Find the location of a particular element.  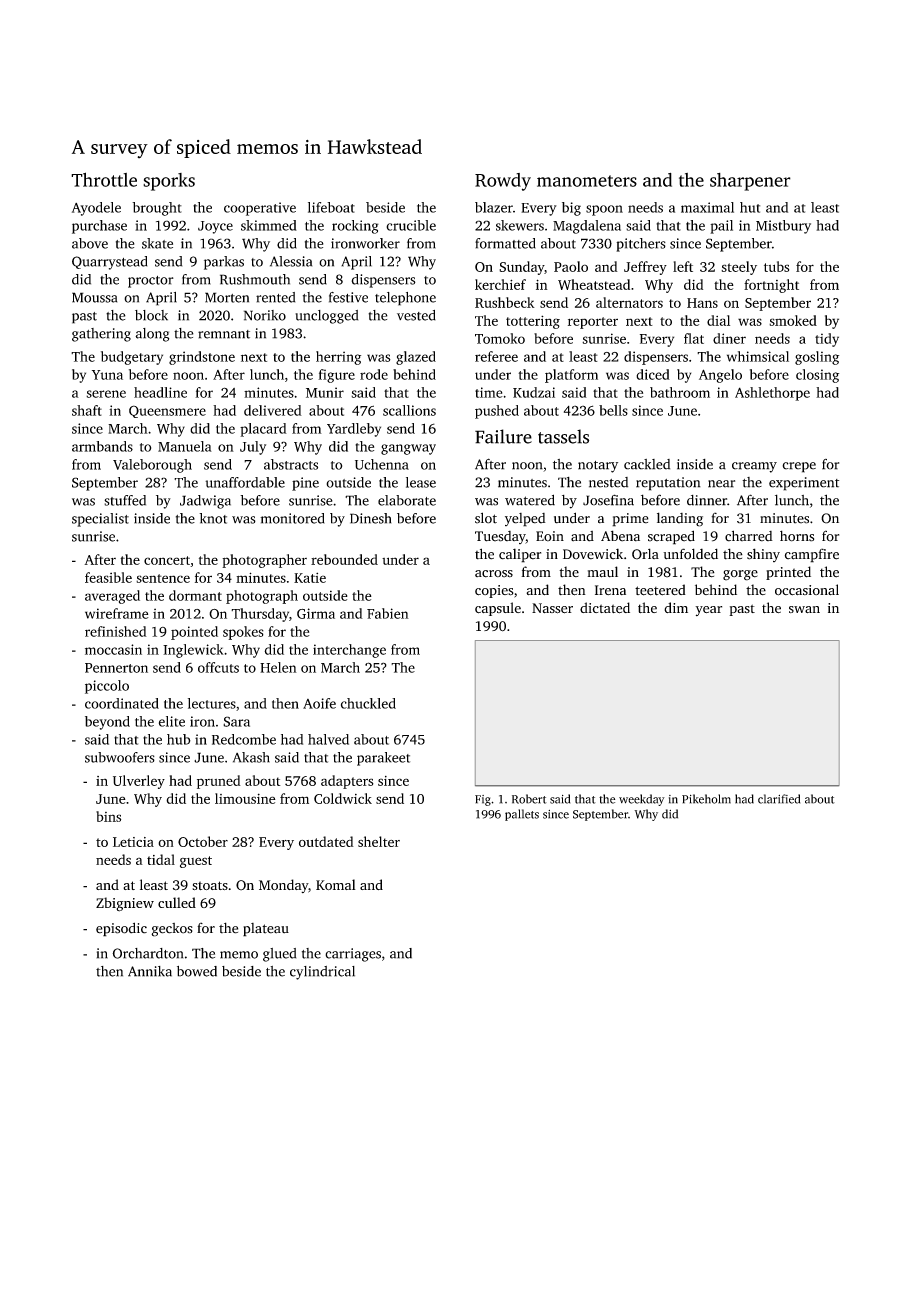

Nasser is located at coordinates (552, 608).
